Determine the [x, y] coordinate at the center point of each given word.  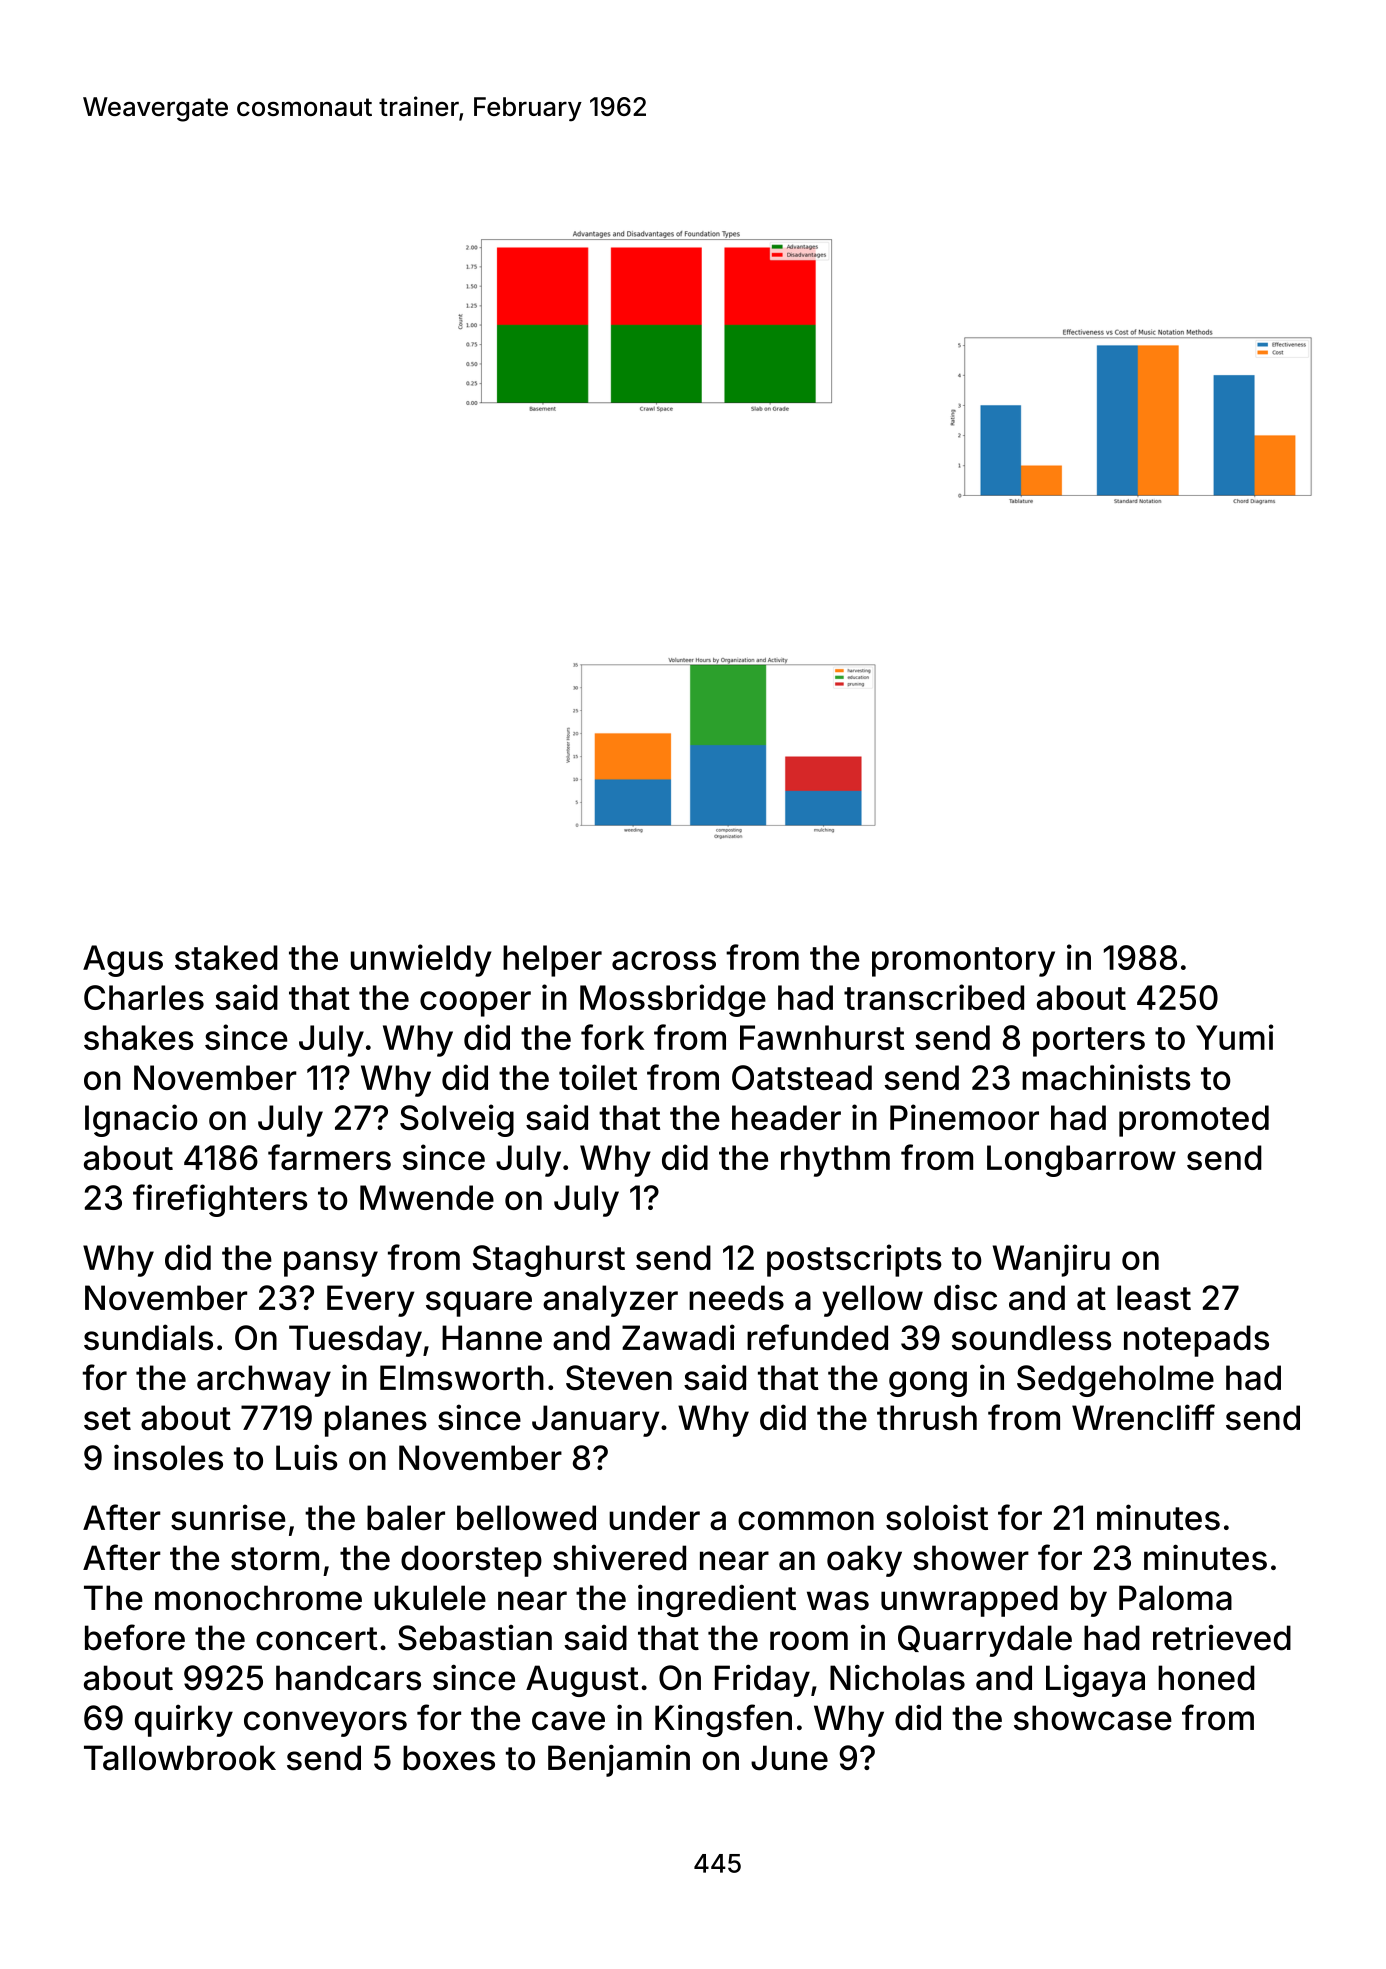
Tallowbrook [180, 1758]
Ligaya [1095, 1680]
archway [264, 1381]
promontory [963, 962]
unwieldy [421, 960]
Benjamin [619, 1760]
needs [736, 1297]
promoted [1194, 1121]
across [664, 960]
